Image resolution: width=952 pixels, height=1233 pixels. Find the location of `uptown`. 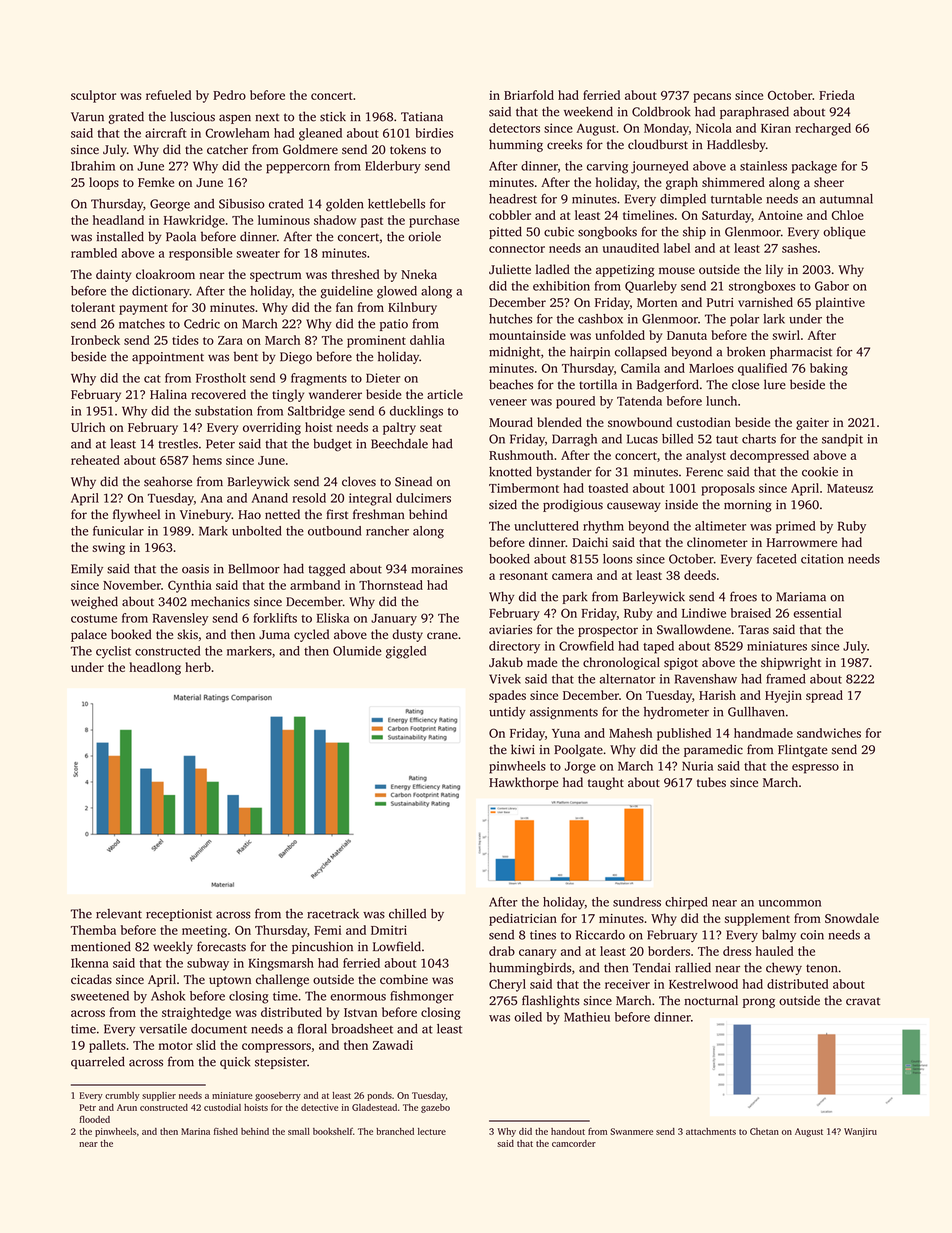

uptown is located at coordinates (230, 981).
